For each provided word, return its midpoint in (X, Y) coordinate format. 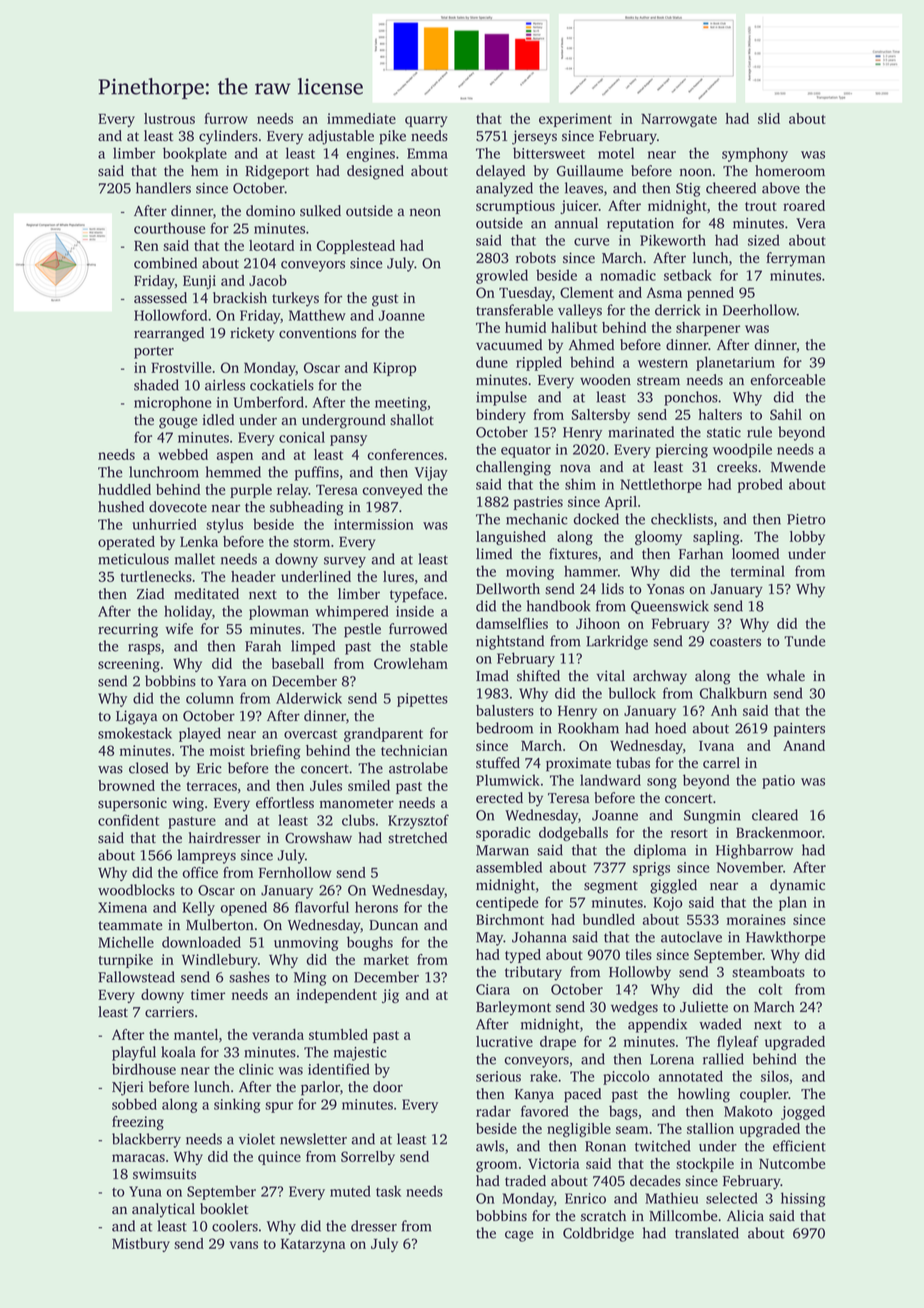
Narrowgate (679, 120)
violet (257, 1139)
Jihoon (598, 623)
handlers (163, 188)
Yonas (665, 589)
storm (311, 542)
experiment (575, 120)
